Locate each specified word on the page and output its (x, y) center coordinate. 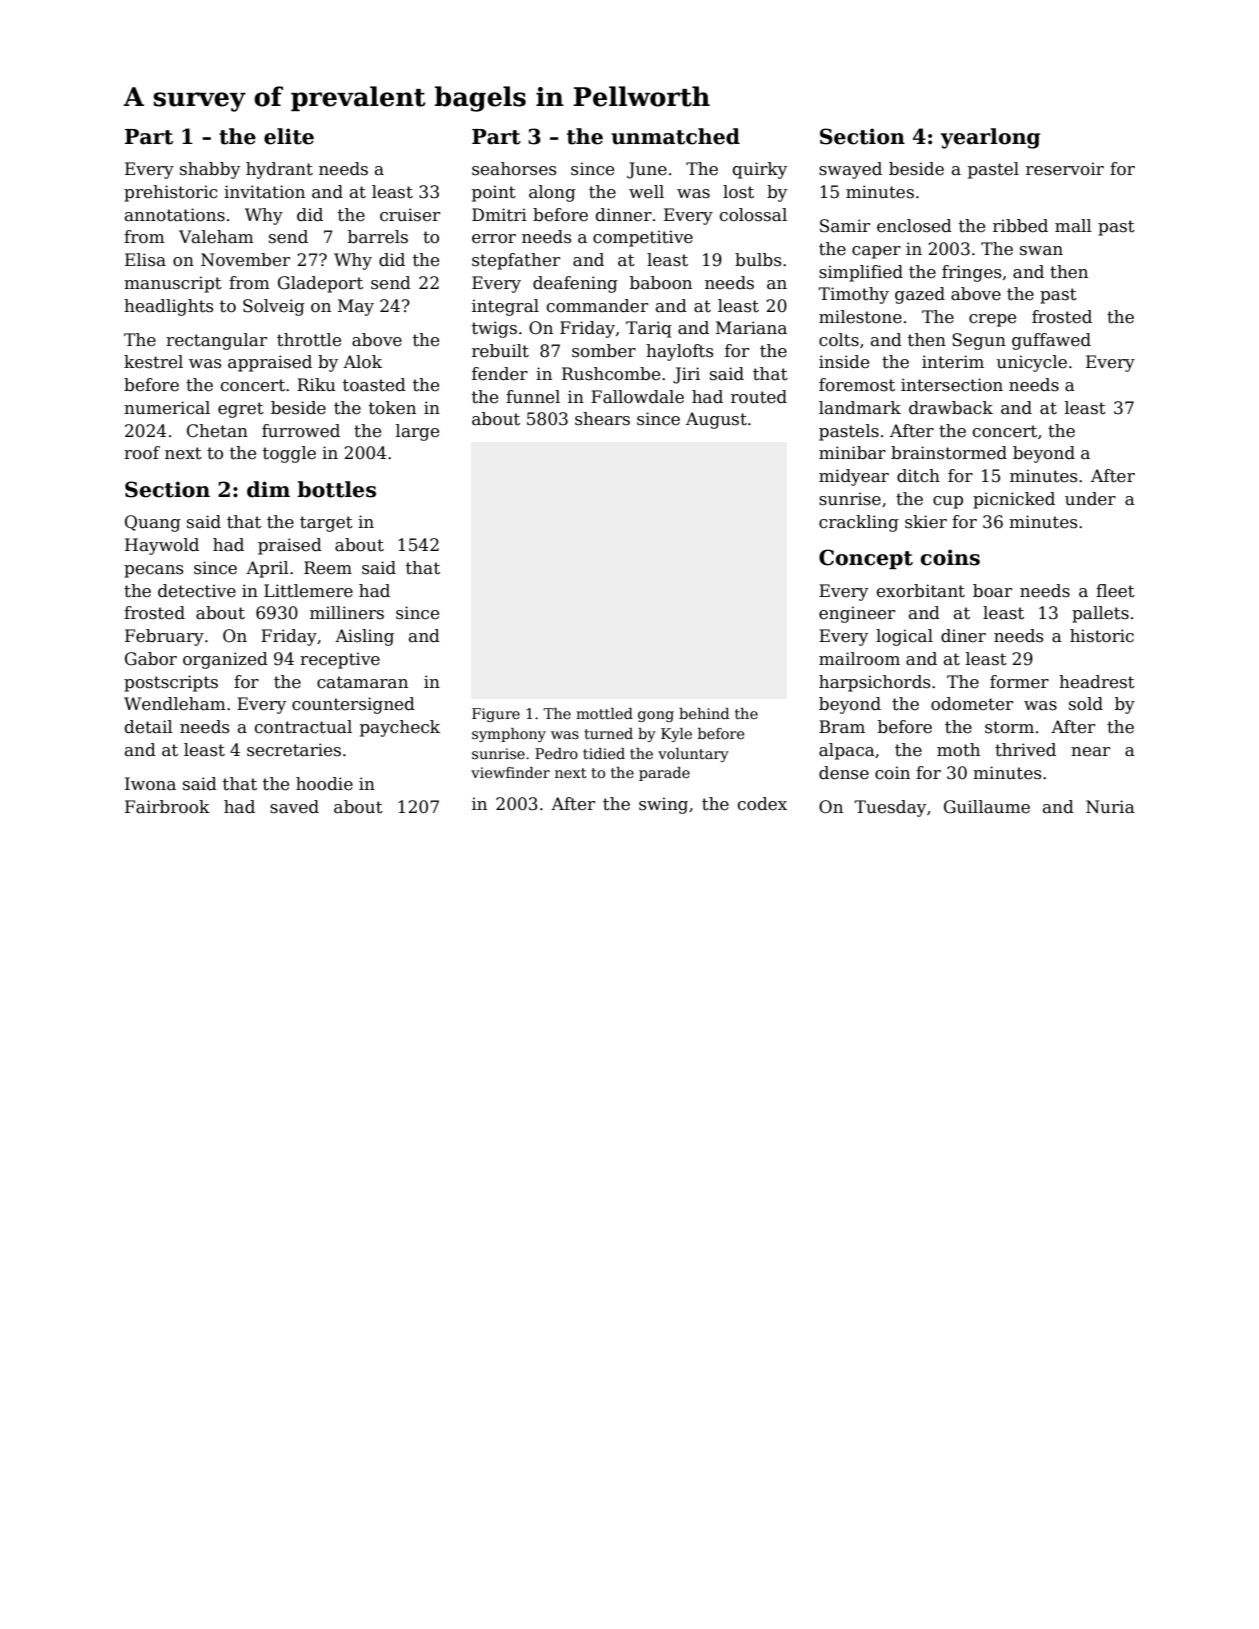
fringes (971, 273)
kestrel (153, 362)
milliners (347, 613)
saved (294, 807)
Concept (866, 559)
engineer (857, 614)
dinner (624, 215)
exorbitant (921, 591)
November (245, 260)
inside (844, 362)
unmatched (675, 136)
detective (197, 591)
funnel (533, 397)
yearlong (990, 138)
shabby (210, 170)
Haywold (162, 546)
